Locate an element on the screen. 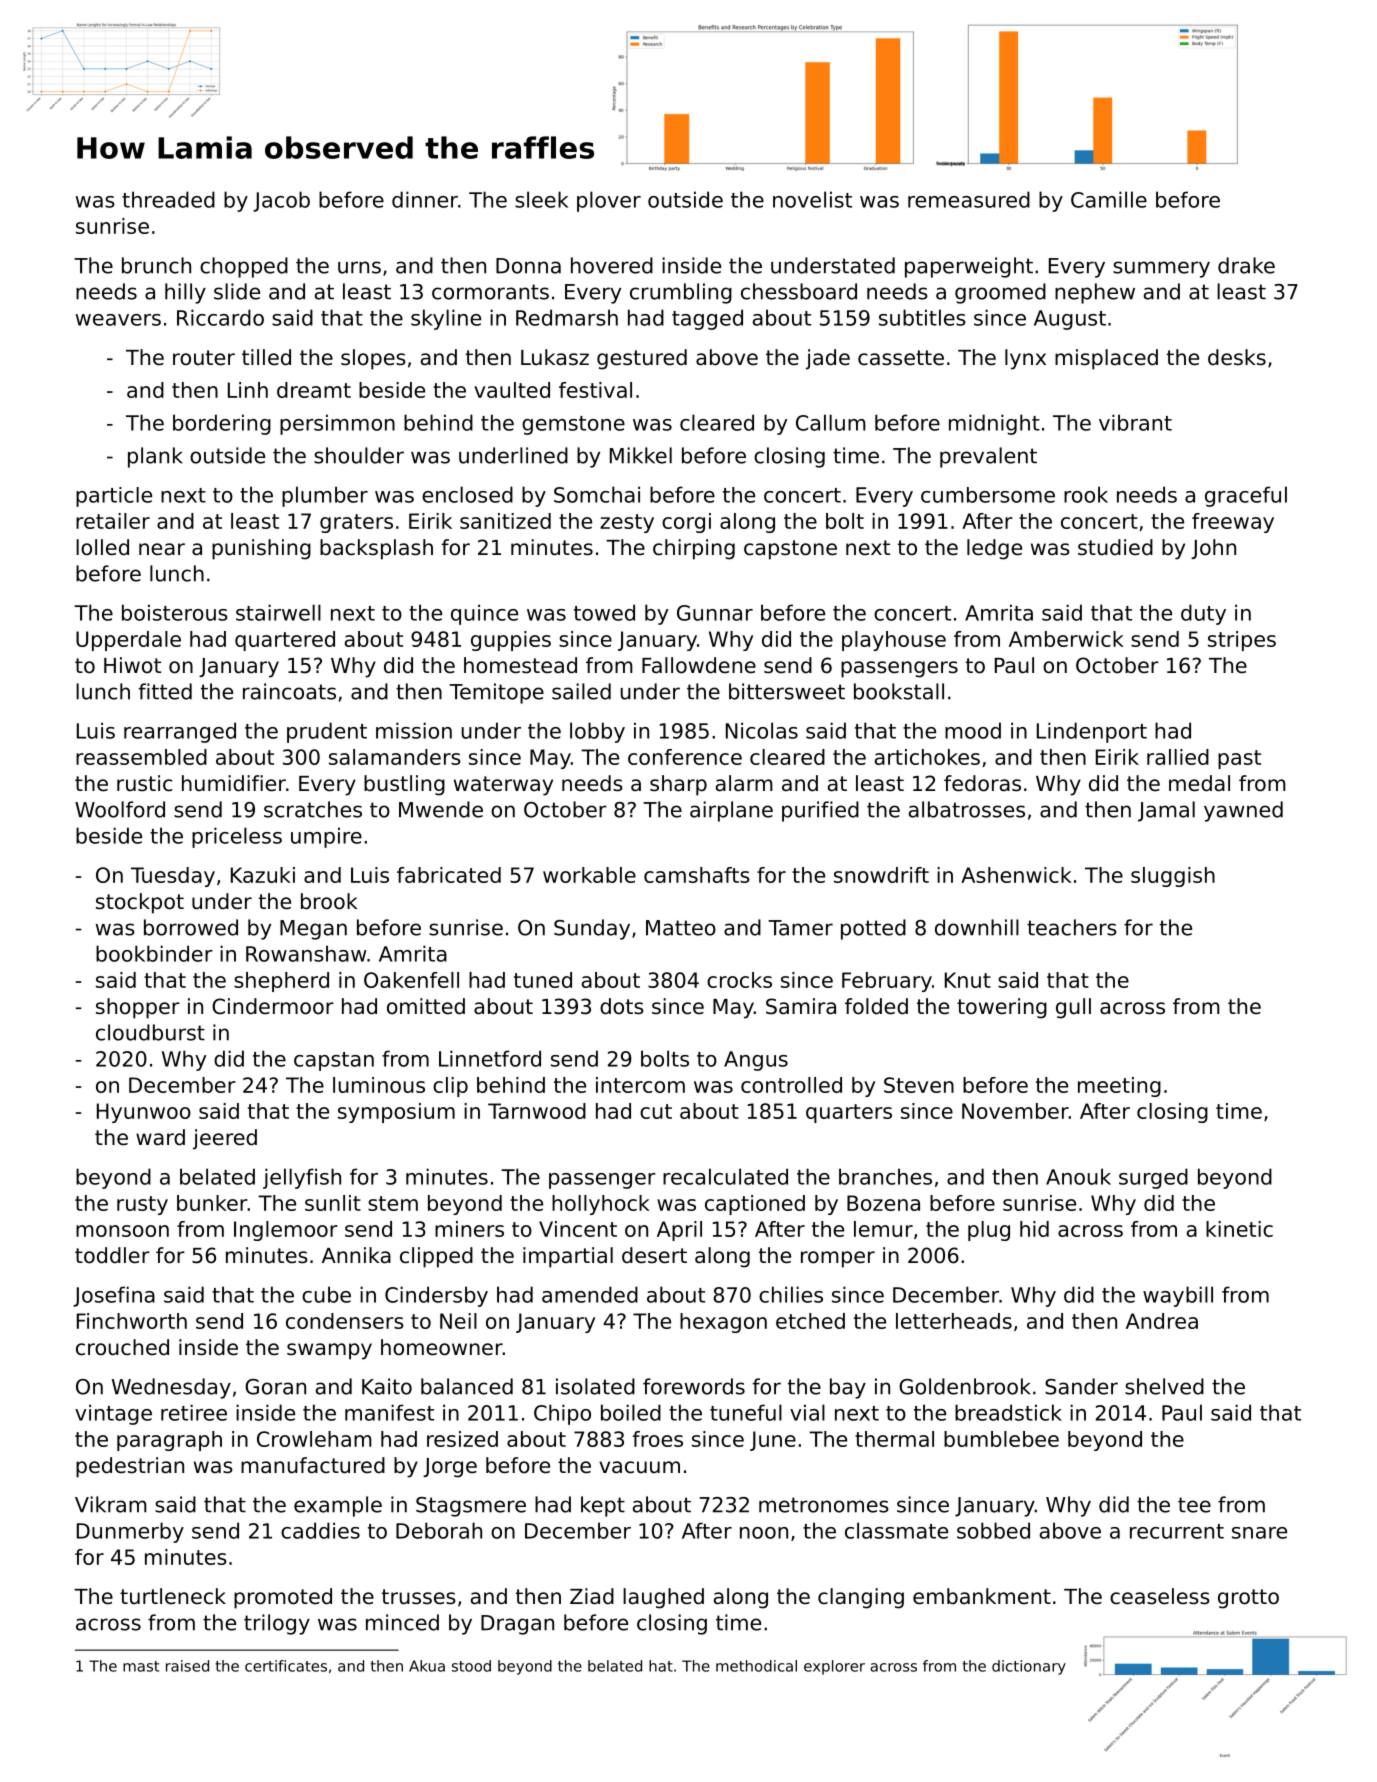 This screenshot has height=1782, width=1377. stripes is located at coordinates (1242, 641).
